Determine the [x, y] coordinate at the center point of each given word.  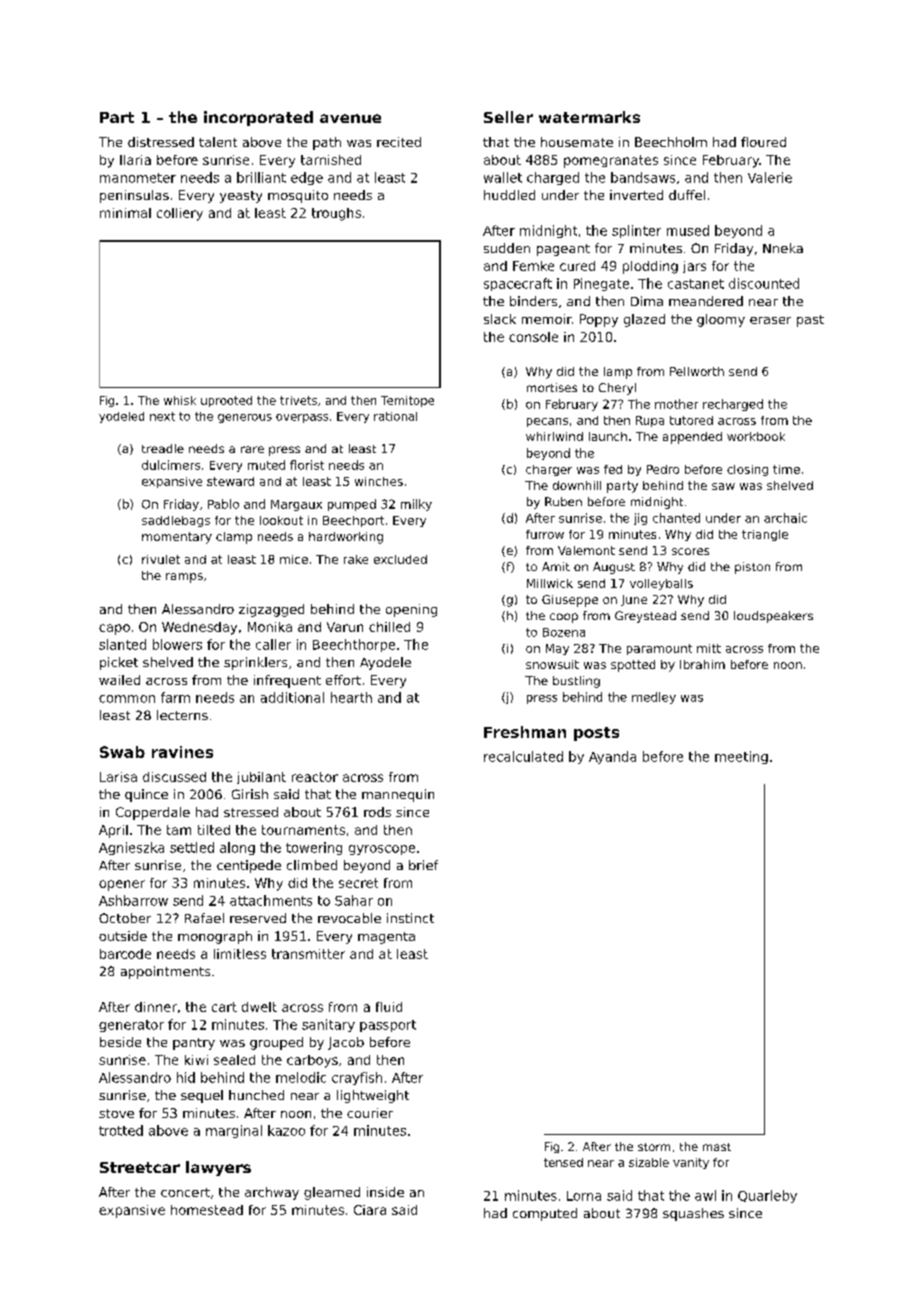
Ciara [370, 1210]
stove [116, 1113]
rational [395, 416]
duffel [687, 195]
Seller [508, 117]
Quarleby [767, 1196]
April [113, 831]
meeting [741, 757]
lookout [281, 520]
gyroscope [382, 850]
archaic [785, 518]
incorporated [258, 118]
